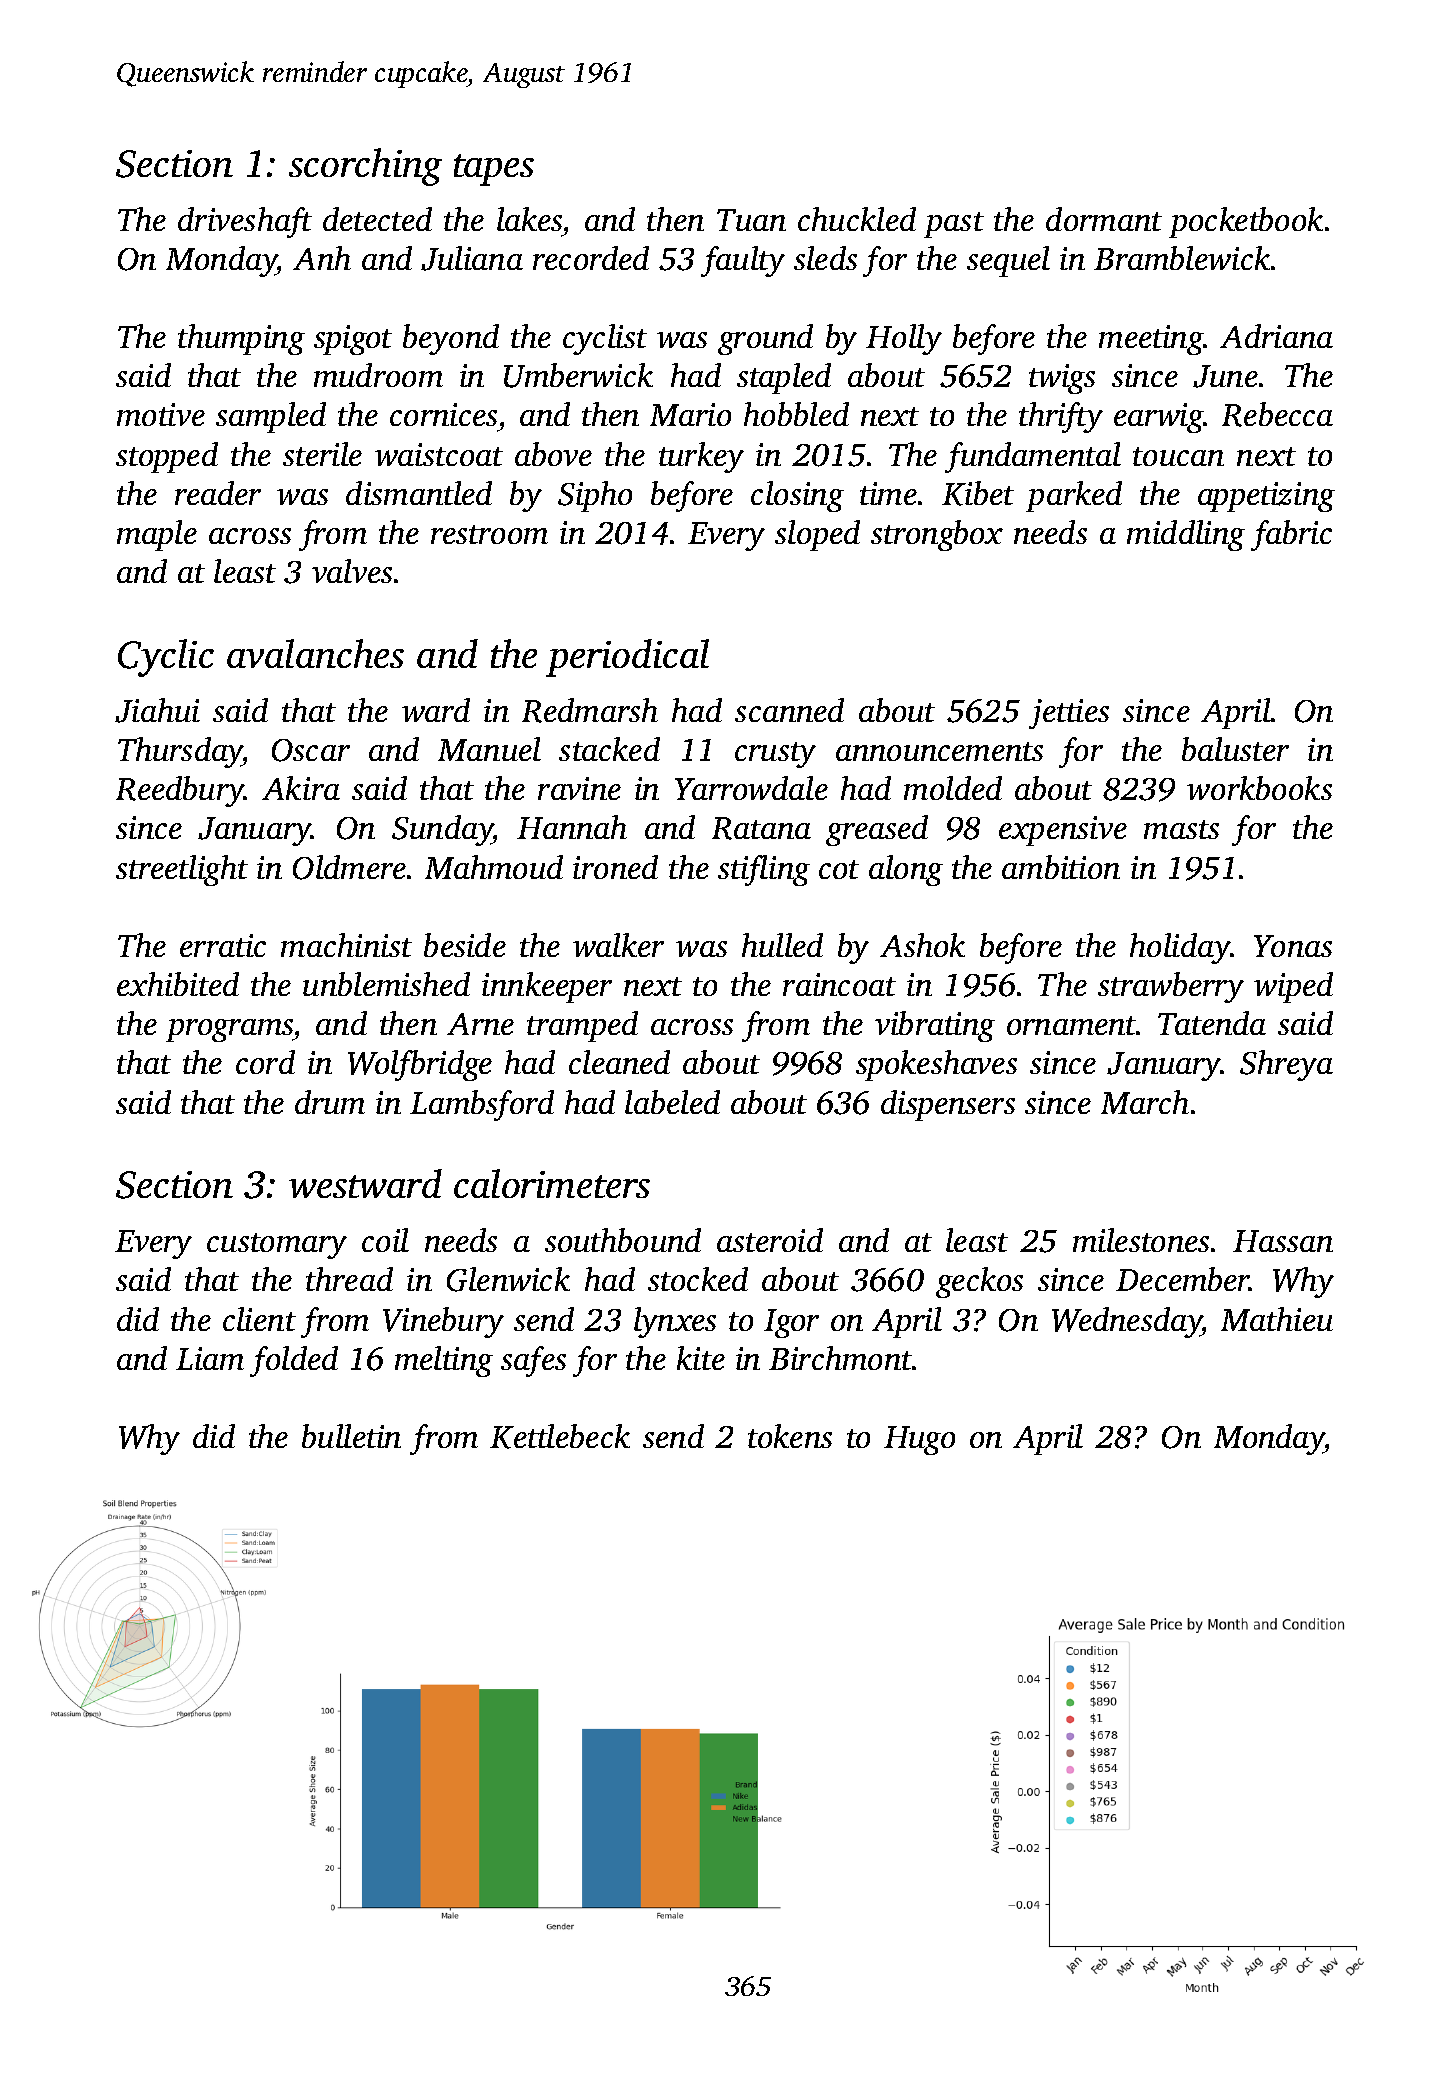 Image resolution: width=1450 pixels, height=2100 pixels. I want to click on driveshaft, so click(245, 222).
